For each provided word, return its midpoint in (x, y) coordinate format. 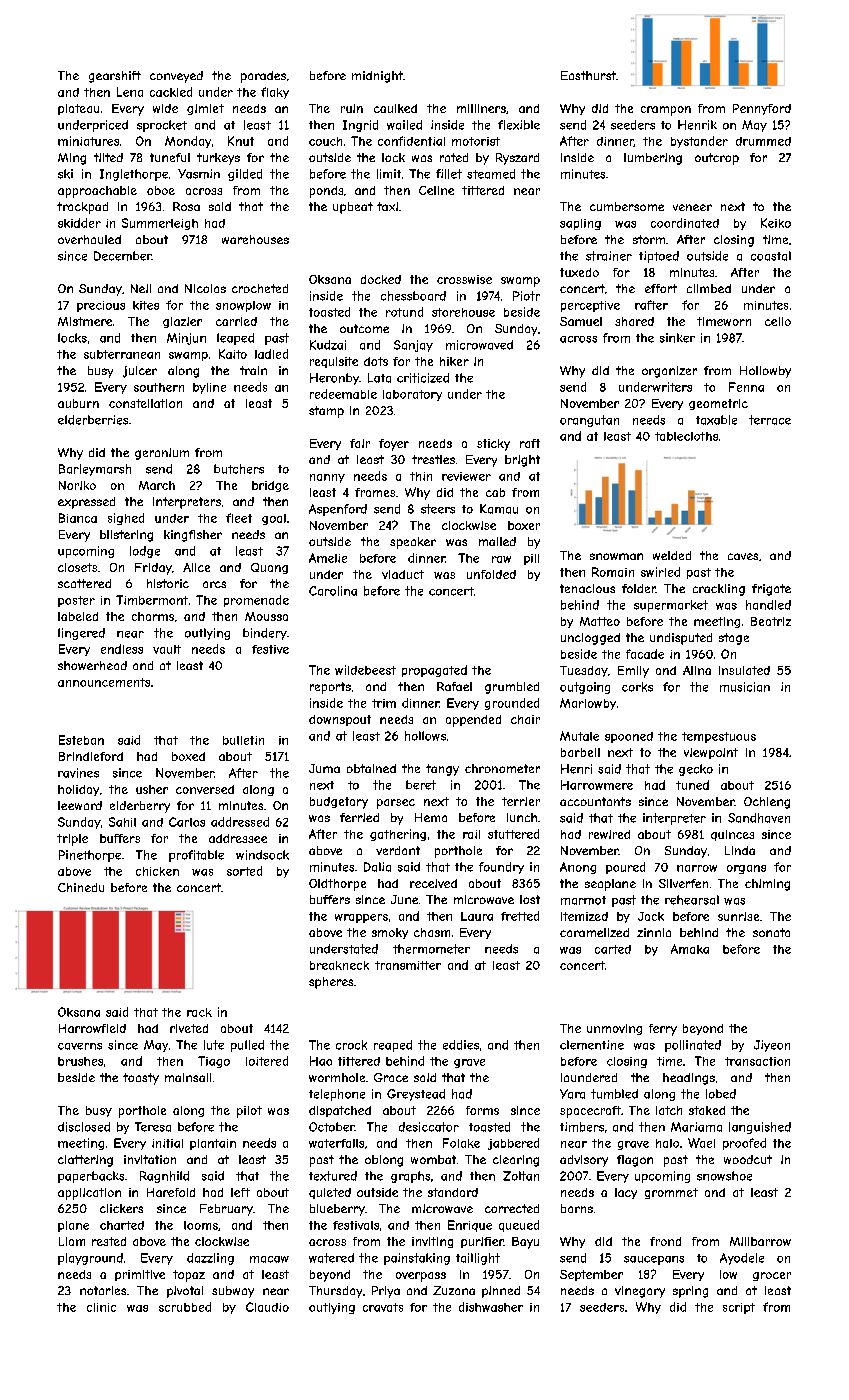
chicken (157, 871)
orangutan (589, 421)
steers (438, 509)
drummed (763, 141)
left (240, 1192)
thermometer (431, 949)
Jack (651, 916)
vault (167, 649)
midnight (377, 77)
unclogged (590, 639)
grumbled (512, 688)
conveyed (176, 77)
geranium (162, 454)
